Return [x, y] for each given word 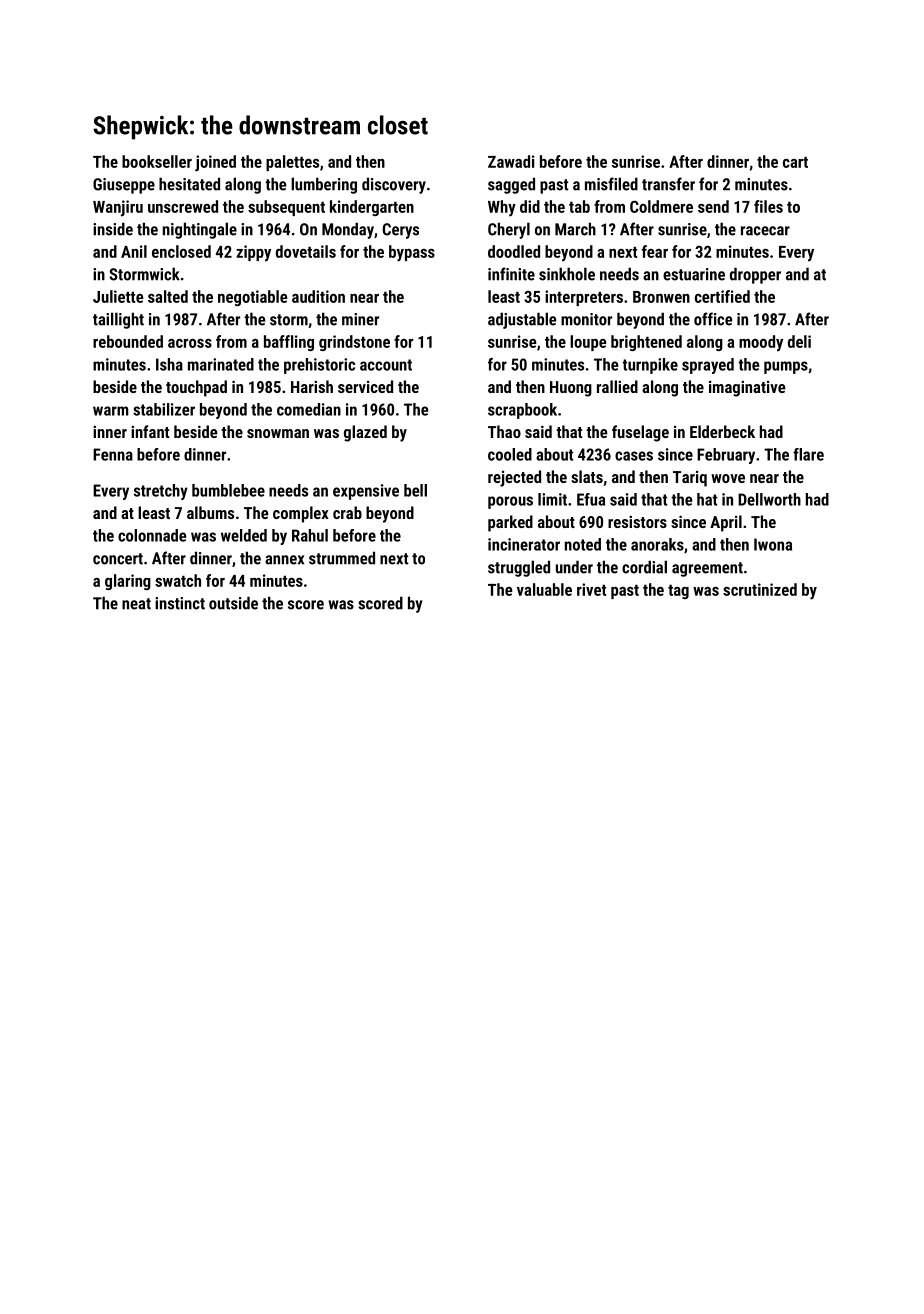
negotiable [253, 298]
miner [360, 319]
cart [795, 162]
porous [510, 502]
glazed [365, 433]
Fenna [113, 454]
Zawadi [511, 161]
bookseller [157, 161]
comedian [309, 409]
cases [634, 456]
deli [799, 341]
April [726, 523]
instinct [180, 603]
